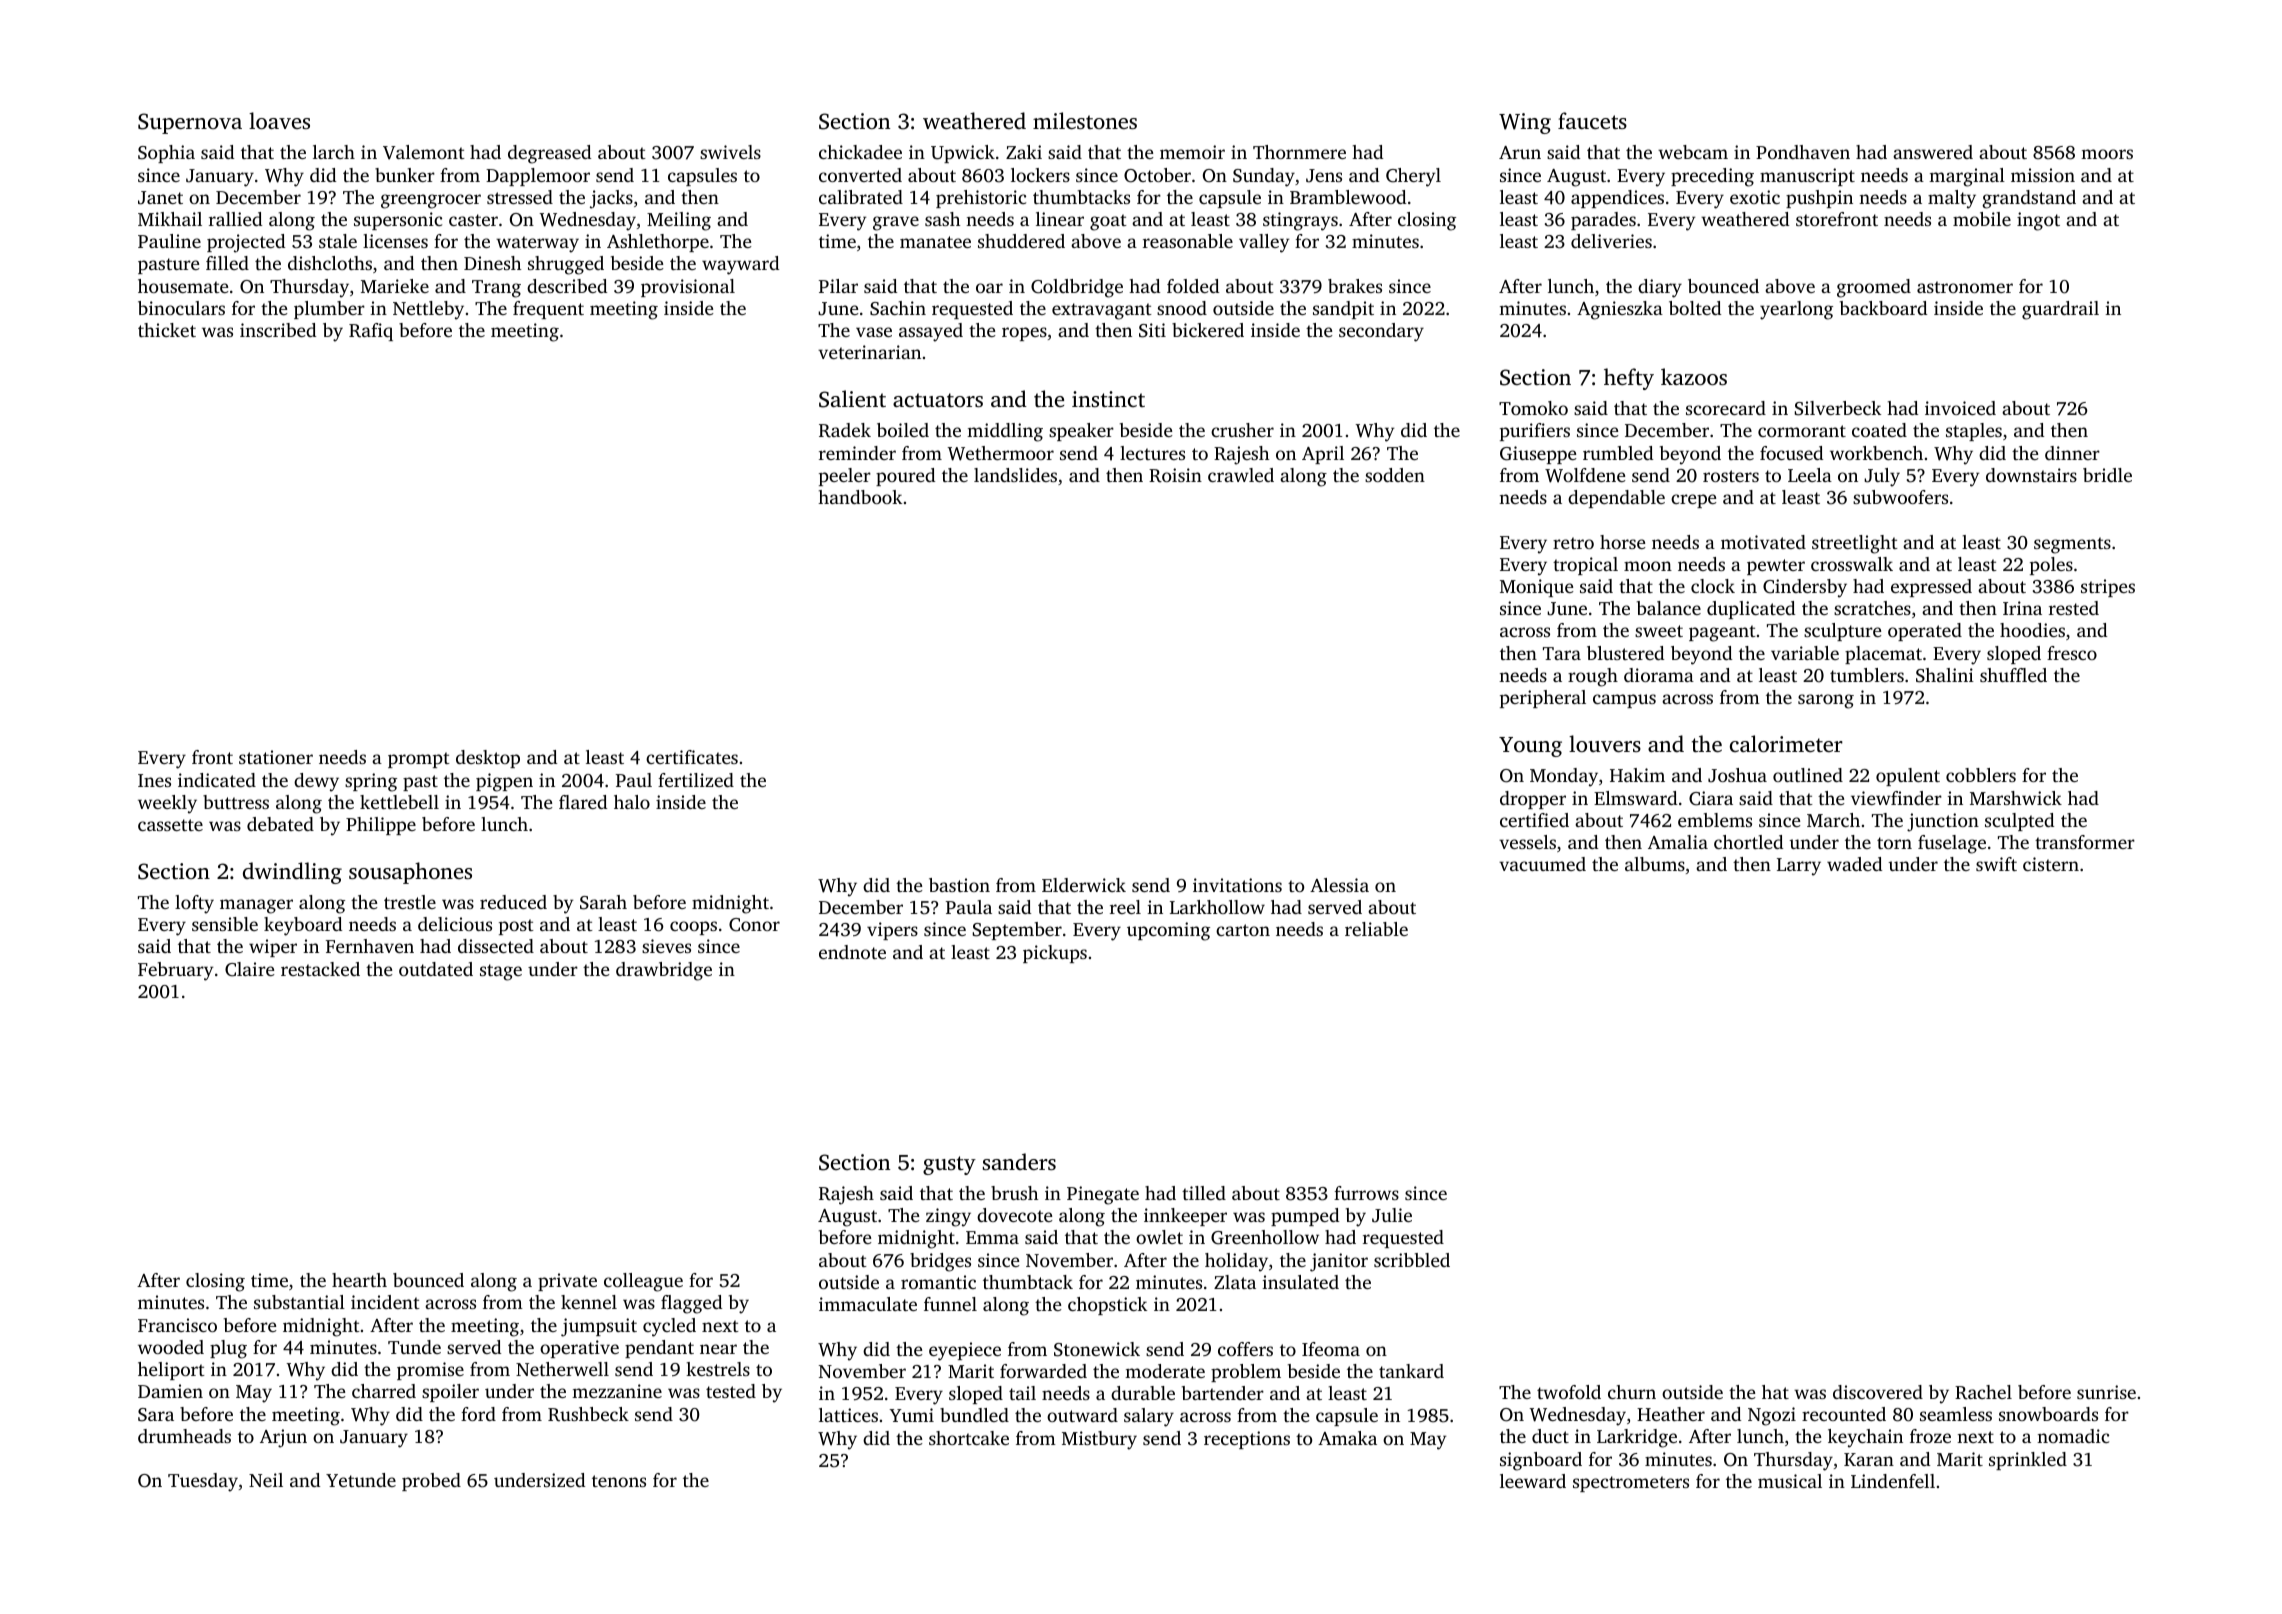 This document has height=1614, width=2282. Describe the element at coordinates (1264, 243) in the document. I see `valley` at that location.
